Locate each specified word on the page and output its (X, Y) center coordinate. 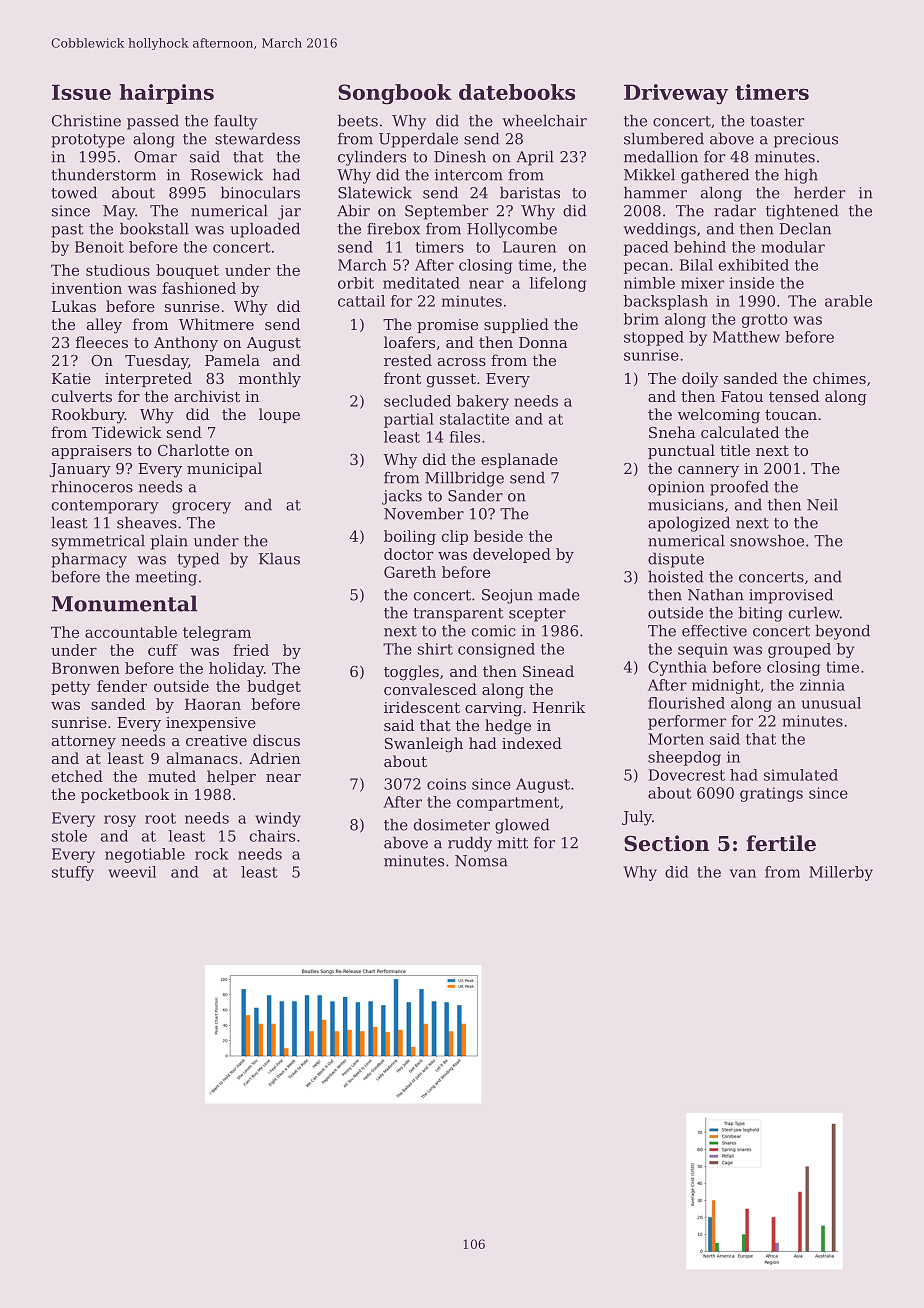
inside (752, 283)
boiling (410, 537)
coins (446, 784)
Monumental (125, 603)
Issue (81, 92)
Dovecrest (687, 775)
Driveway (676, 94)
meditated (421, 283)
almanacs (202, 758)
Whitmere (216, 324)
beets (358, 120)
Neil (822, 504)
